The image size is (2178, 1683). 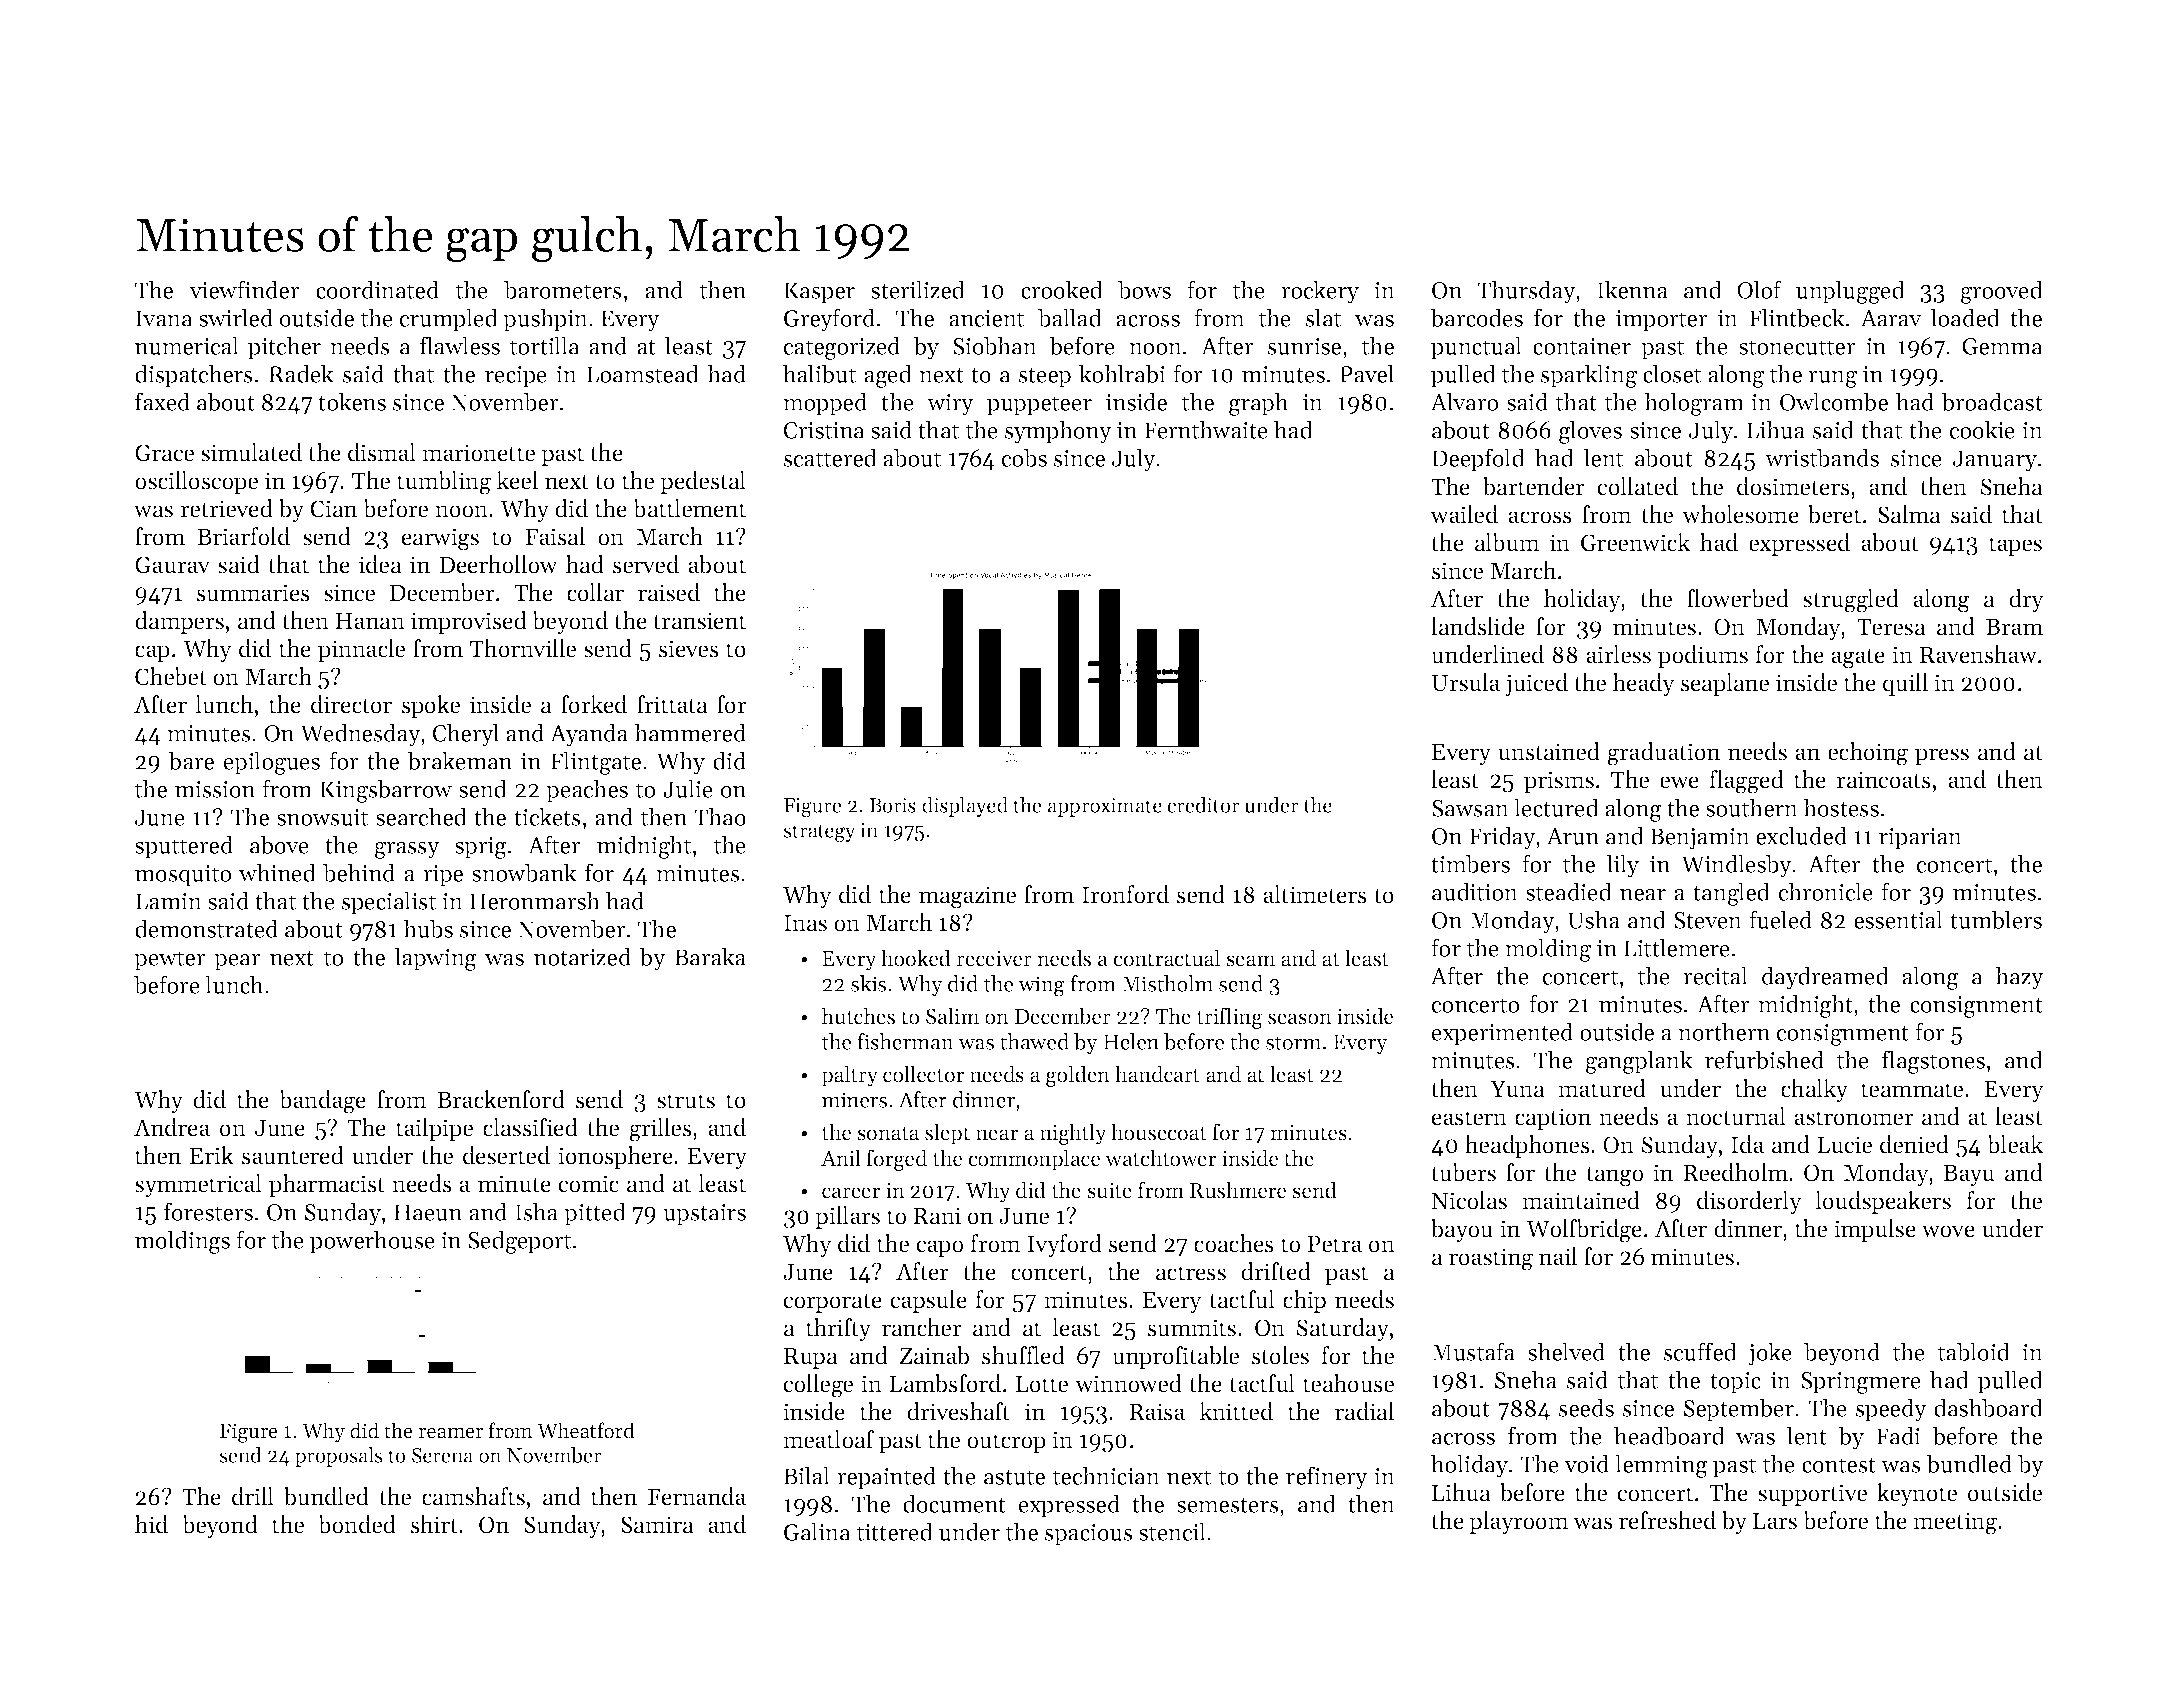 What do you see at coordinates (1715, 975) in the screenshot?
I see `recital` at bounding box center [1715, 975].
